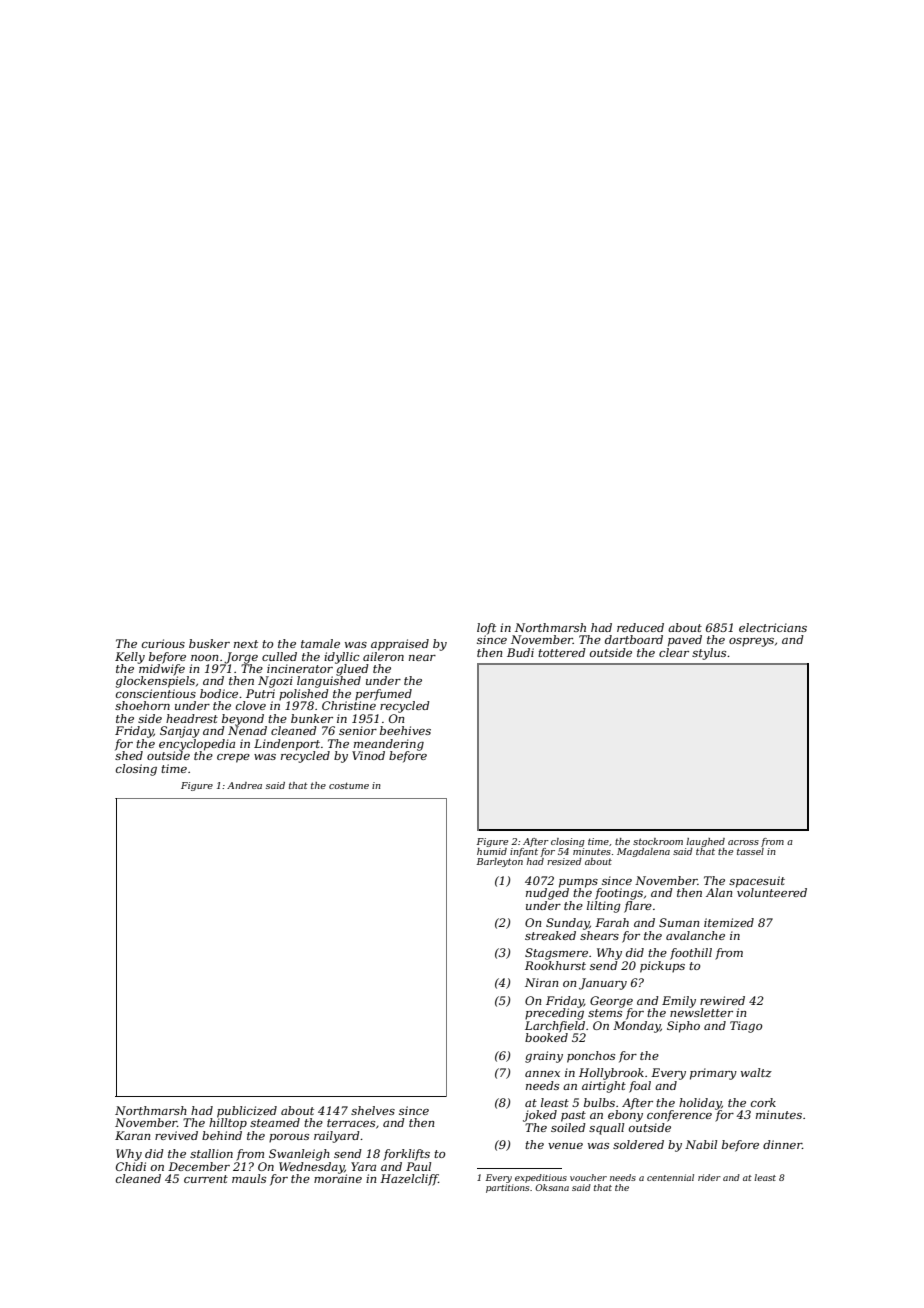 The image size is (924, 1308). What do you see at coordinates (383, 695) in the screenshot?
I see `perfumed` at bounding box center [383, 695].
